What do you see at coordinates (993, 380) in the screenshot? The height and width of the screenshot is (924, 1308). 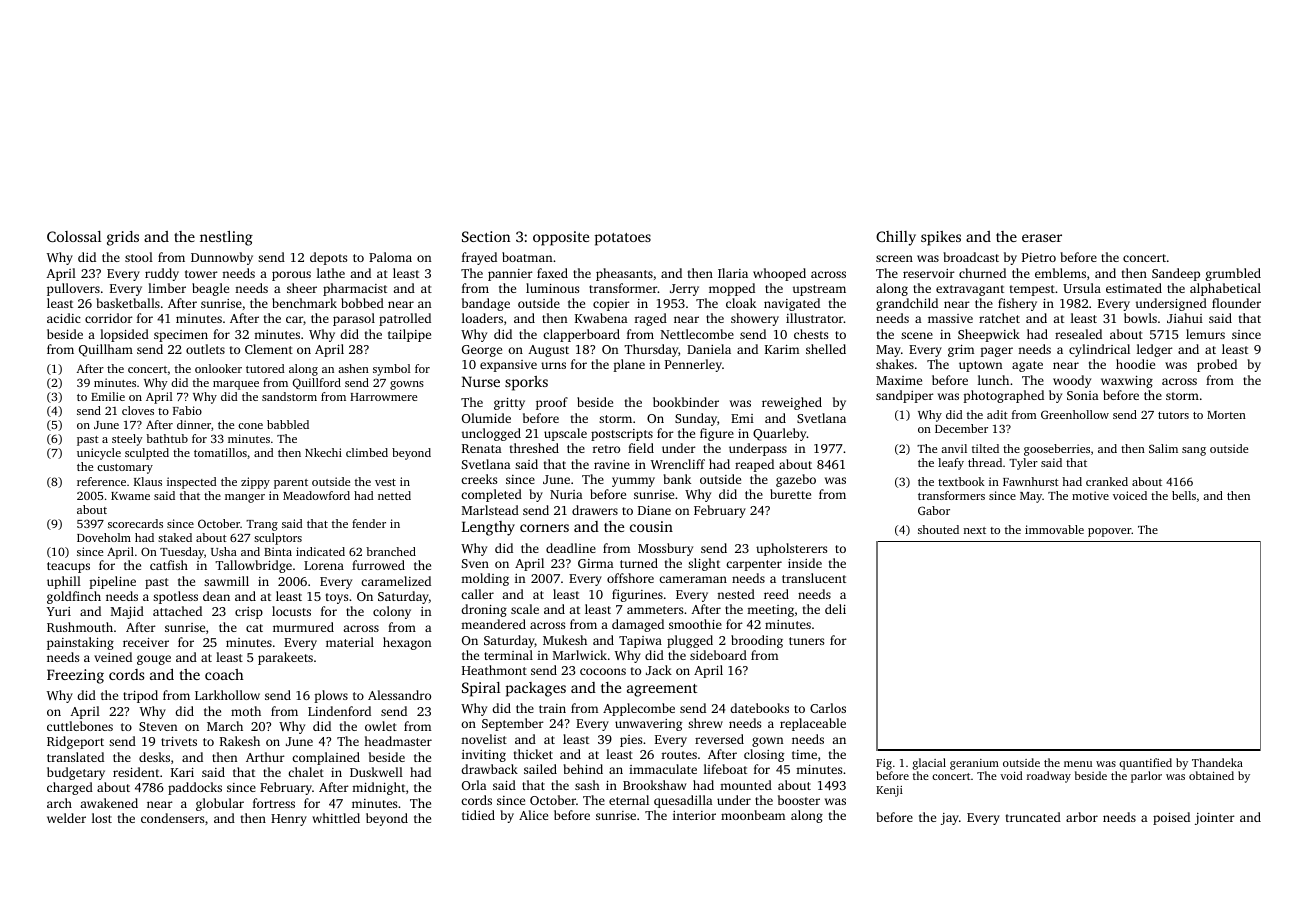 I see `lunch` at bounding box center [993, 380].
